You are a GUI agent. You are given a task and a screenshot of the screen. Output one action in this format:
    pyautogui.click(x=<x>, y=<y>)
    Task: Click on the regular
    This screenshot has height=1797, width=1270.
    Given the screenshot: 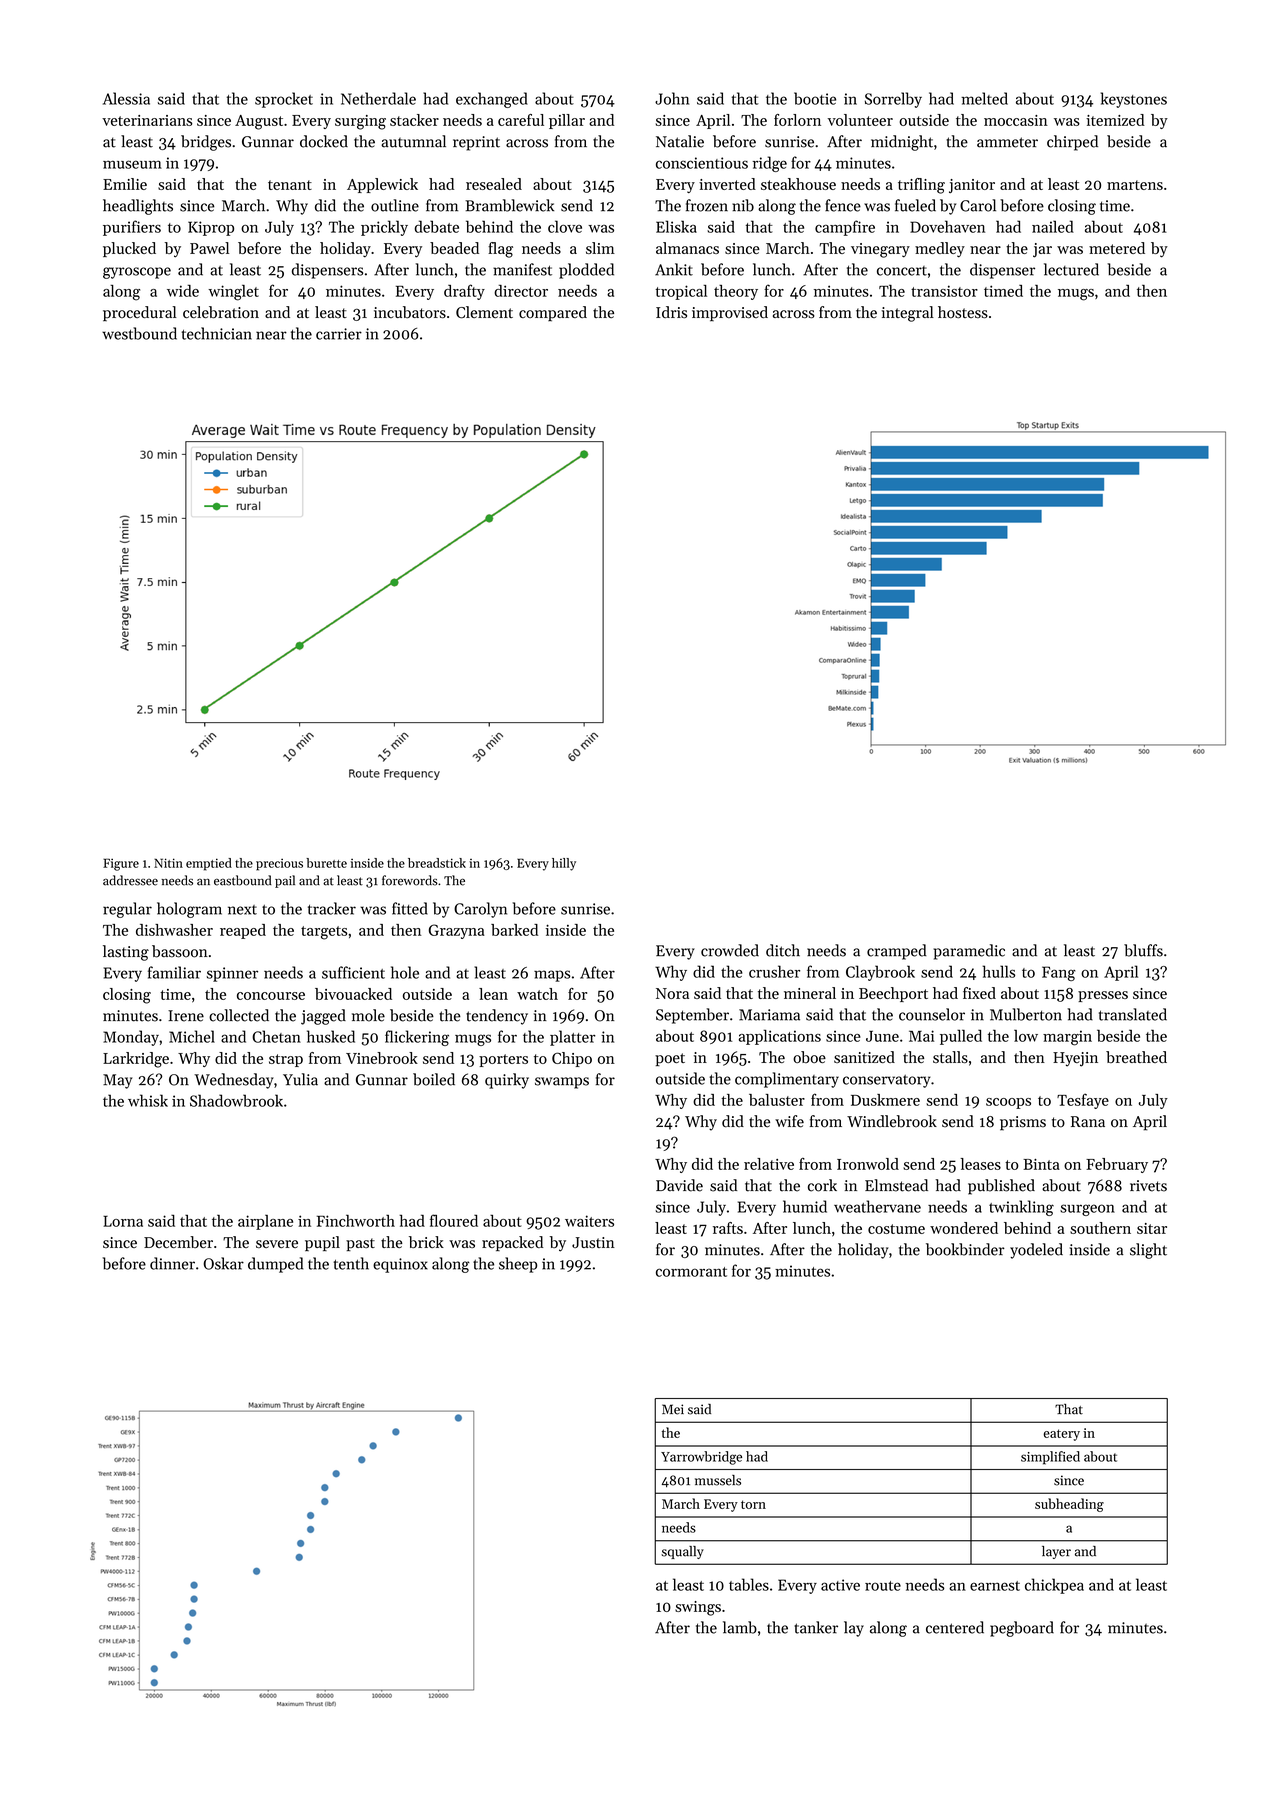 What is the action you would take?
    pyautogui.click(x=127, y=910)
